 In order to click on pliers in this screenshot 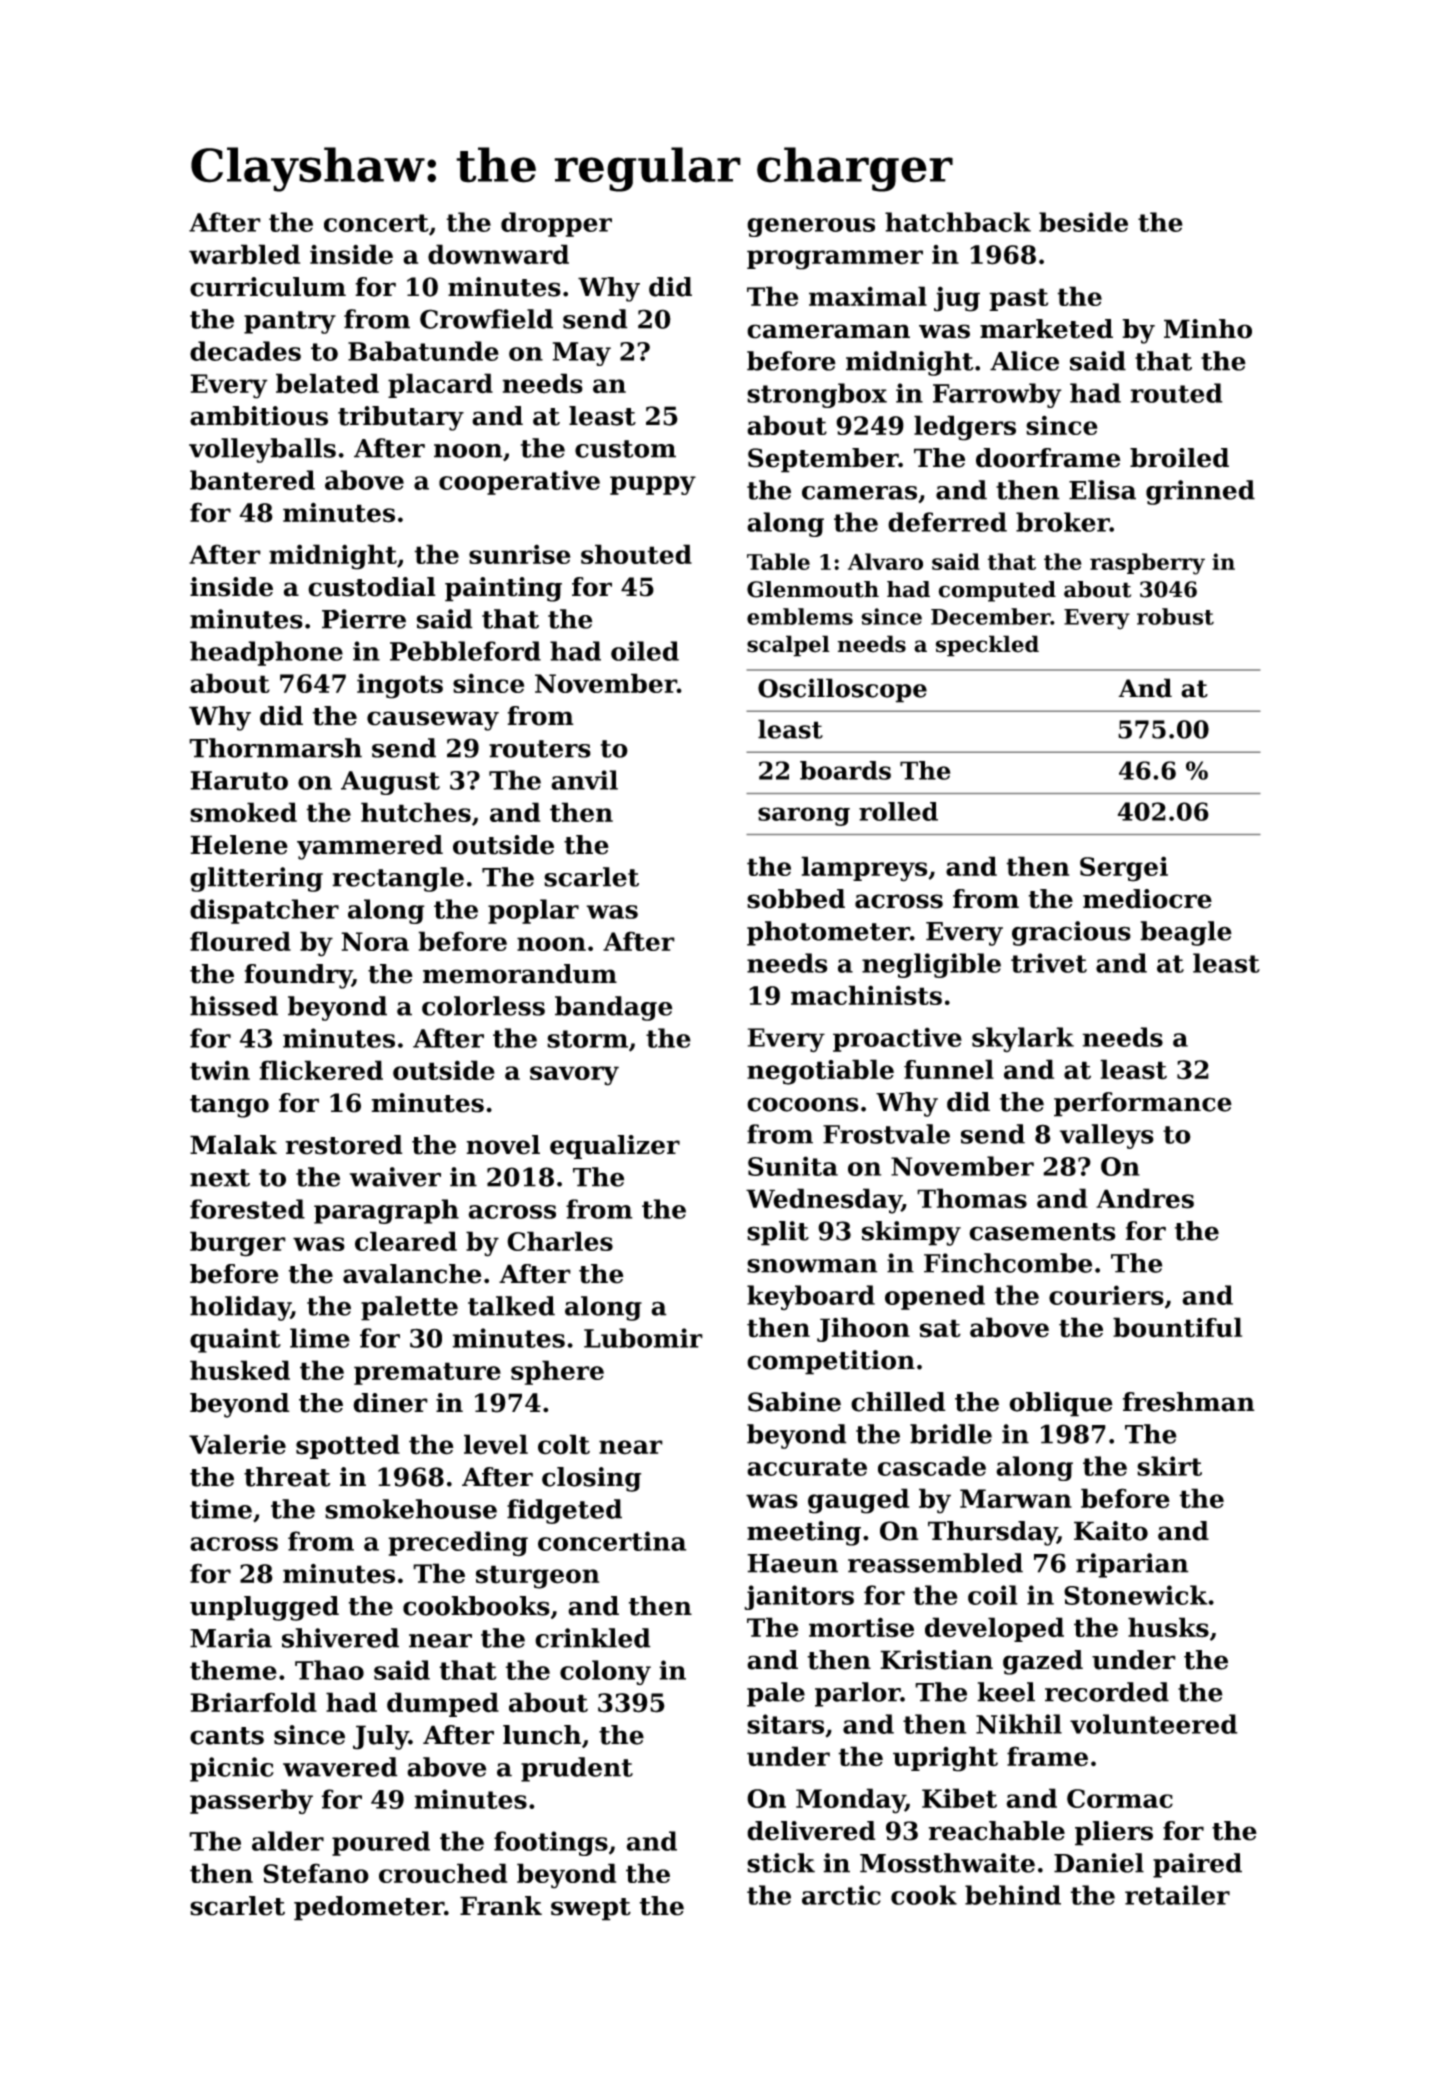, I will do `click(1114, 1833)`.
